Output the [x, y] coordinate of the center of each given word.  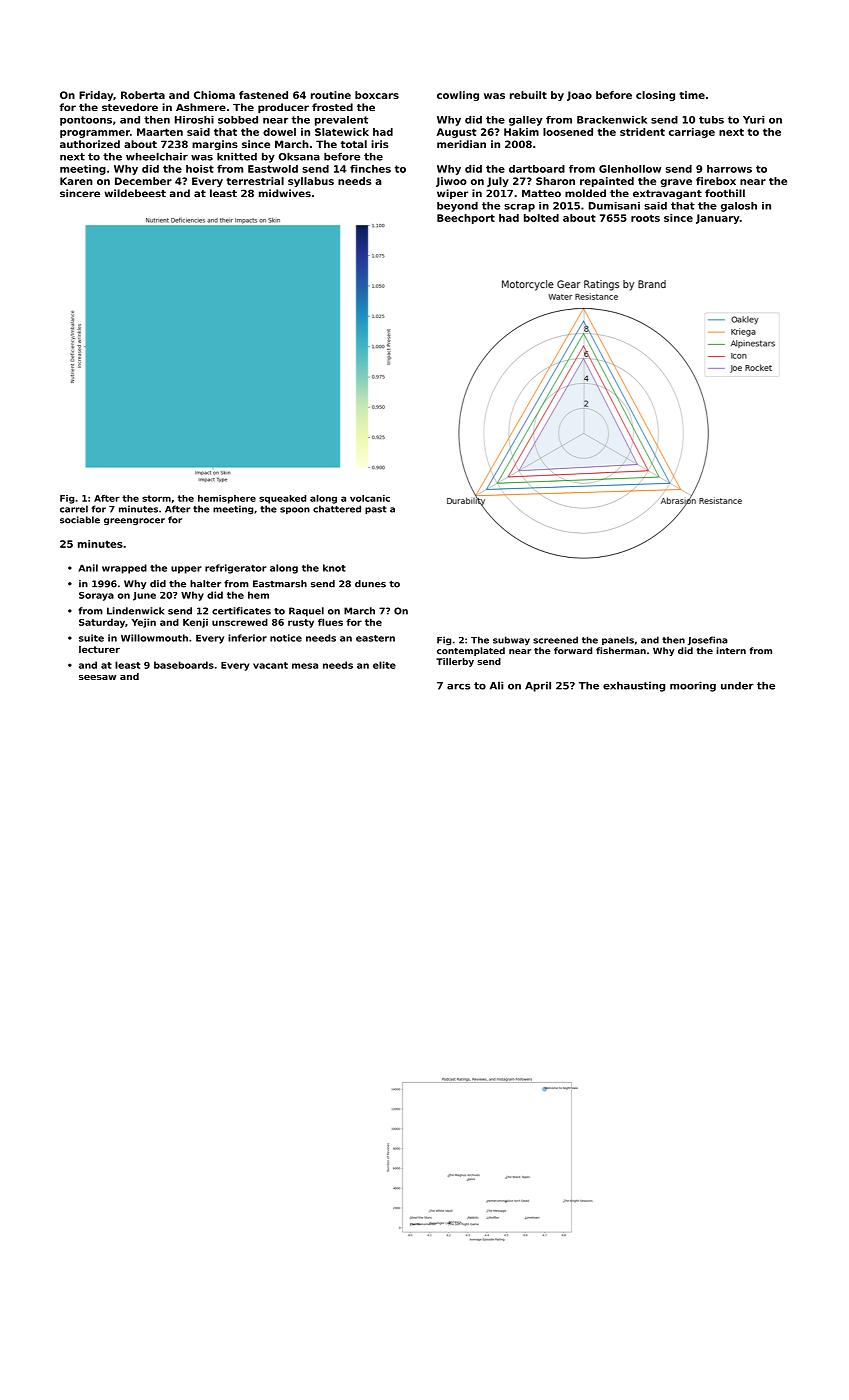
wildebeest [135, 193]
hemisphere [227, 499]
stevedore [130, 107]
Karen [76, 181]
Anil [88, 568]
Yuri [753, 120]
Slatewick [342, 132]
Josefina [707, 640]
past [376, 510]
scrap [519, 208]
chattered [337, 509]
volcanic [370, 498]
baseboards [184, 665]
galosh [739, 207]
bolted [541, 218]
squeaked [282, 499]
